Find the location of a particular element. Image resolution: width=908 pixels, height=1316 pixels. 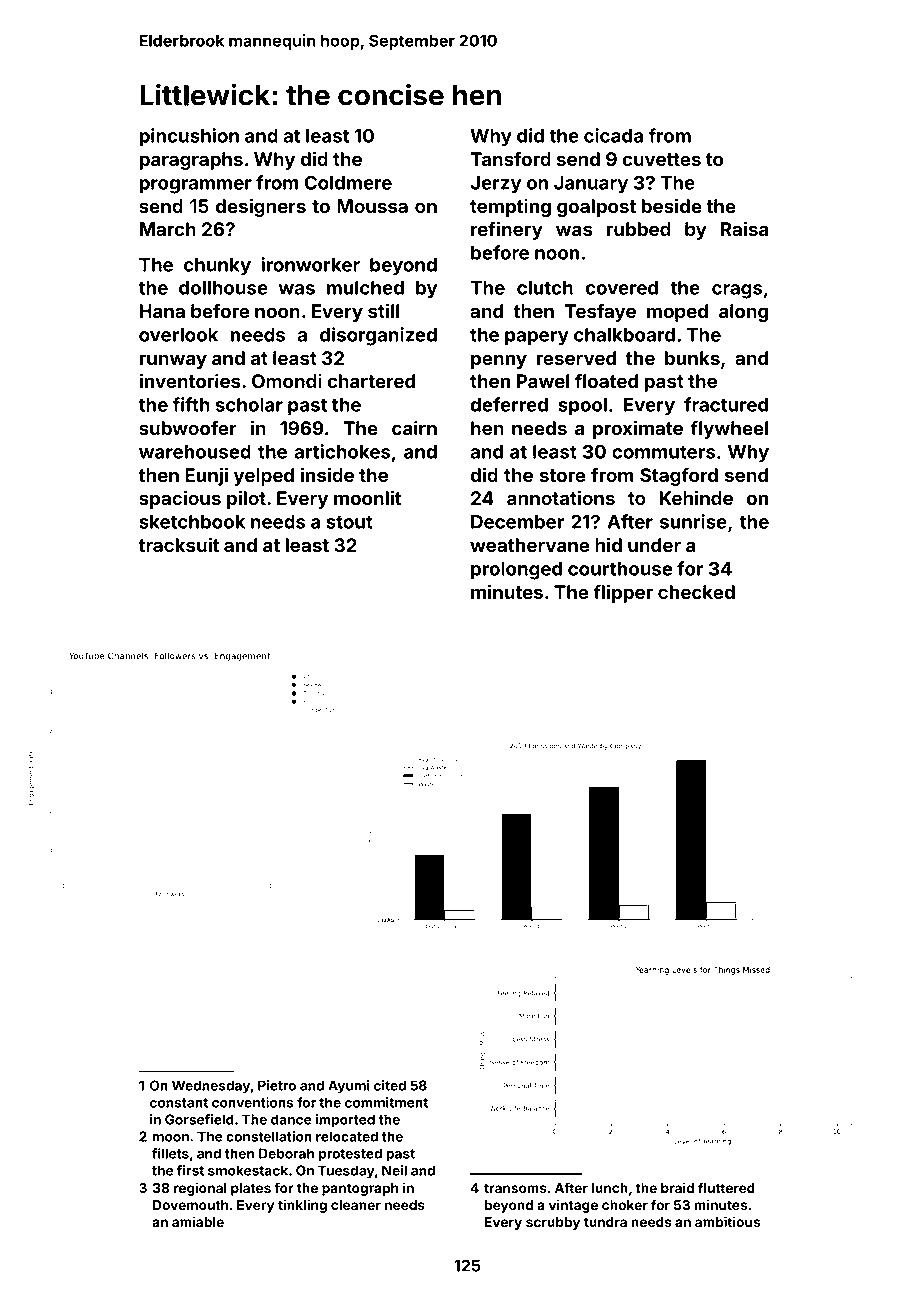

Jerzy is located at coordinates (496, 185).
